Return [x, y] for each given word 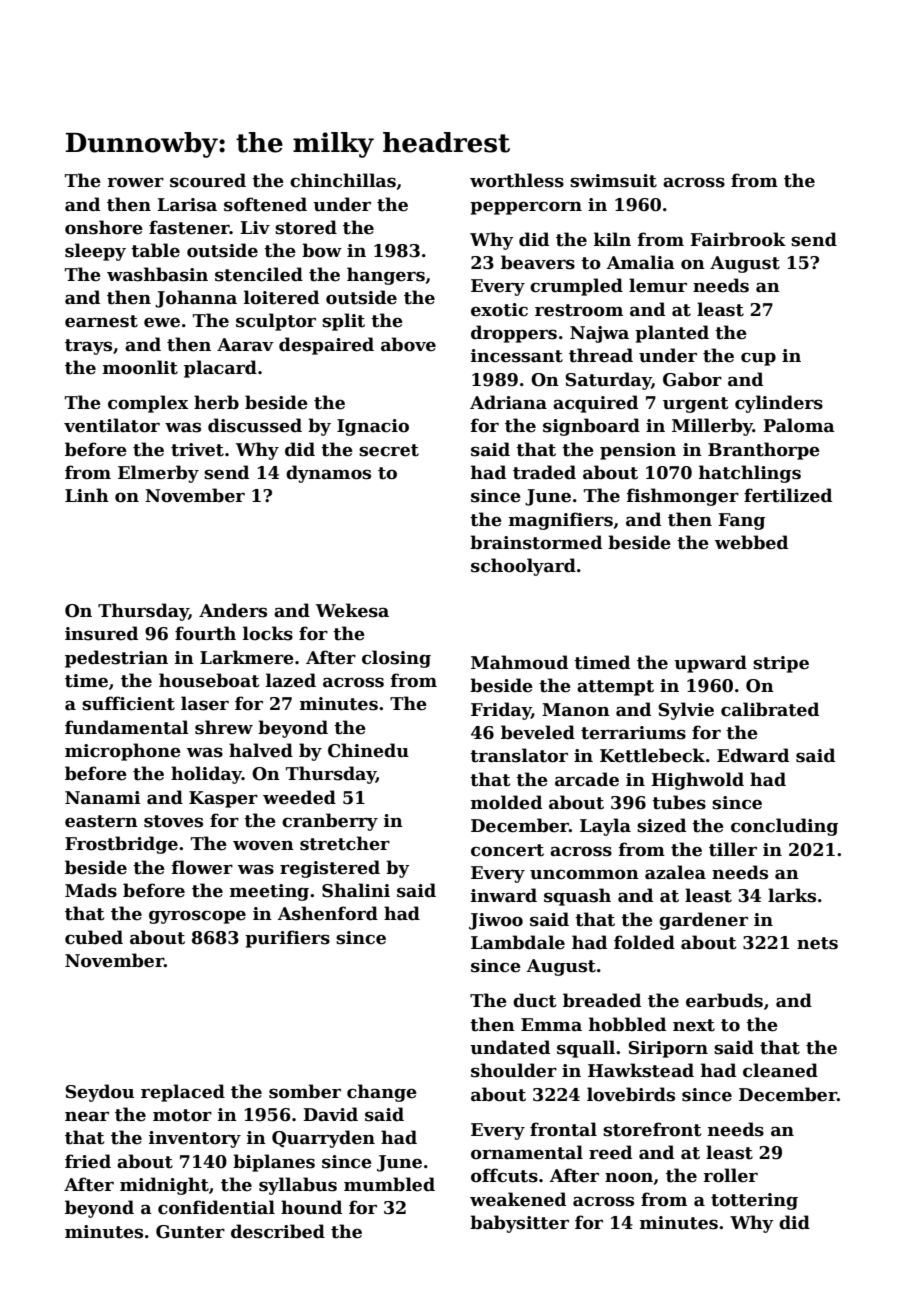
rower [135, 183]
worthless [517, 180]
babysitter [519, 1224]
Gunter [190, 1232]
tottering [754, 1201]
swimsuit [613, 181]
